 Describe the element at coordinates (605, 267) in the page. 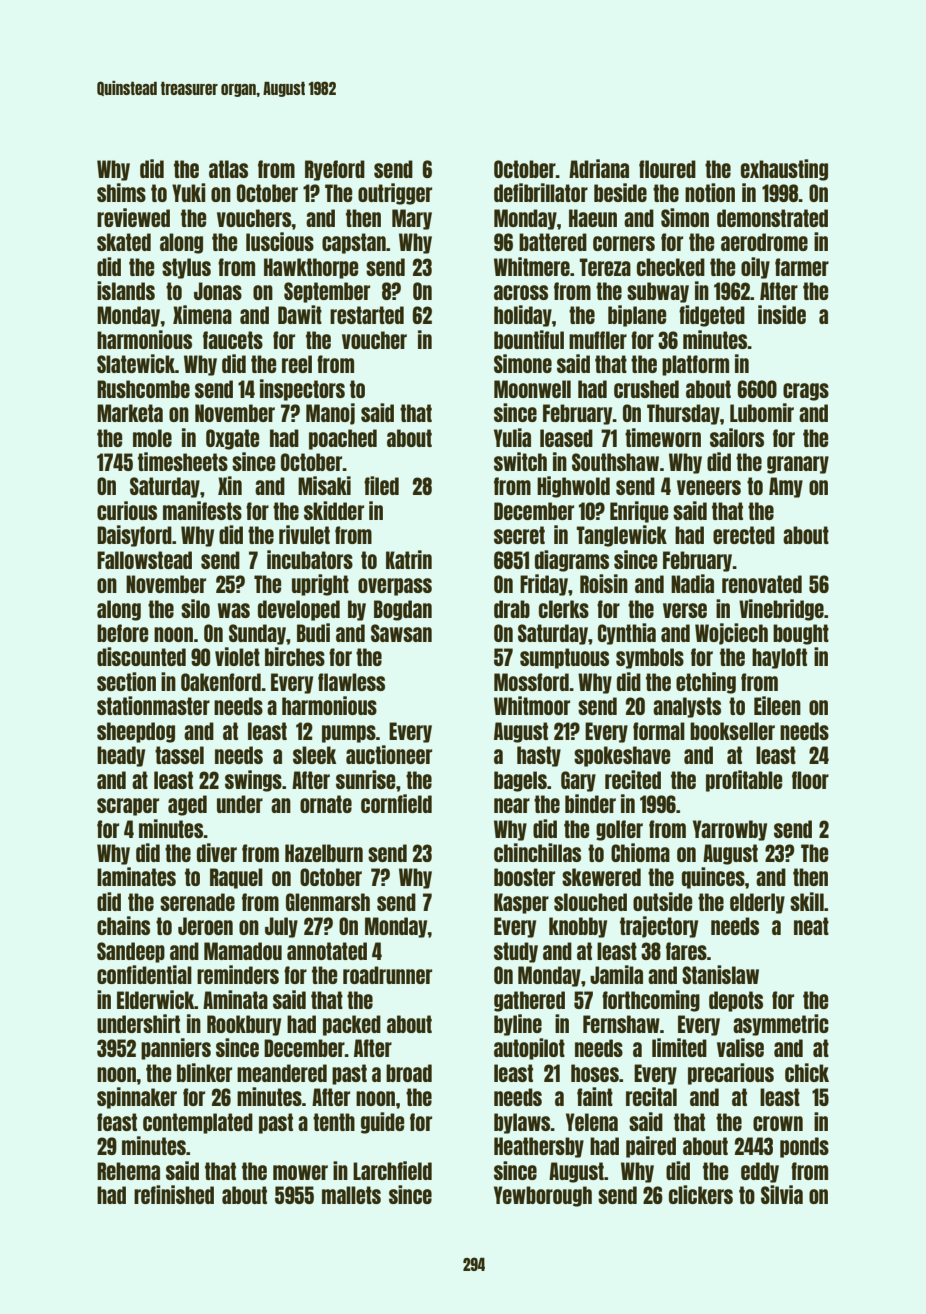

I see `Tereza` at that location.
